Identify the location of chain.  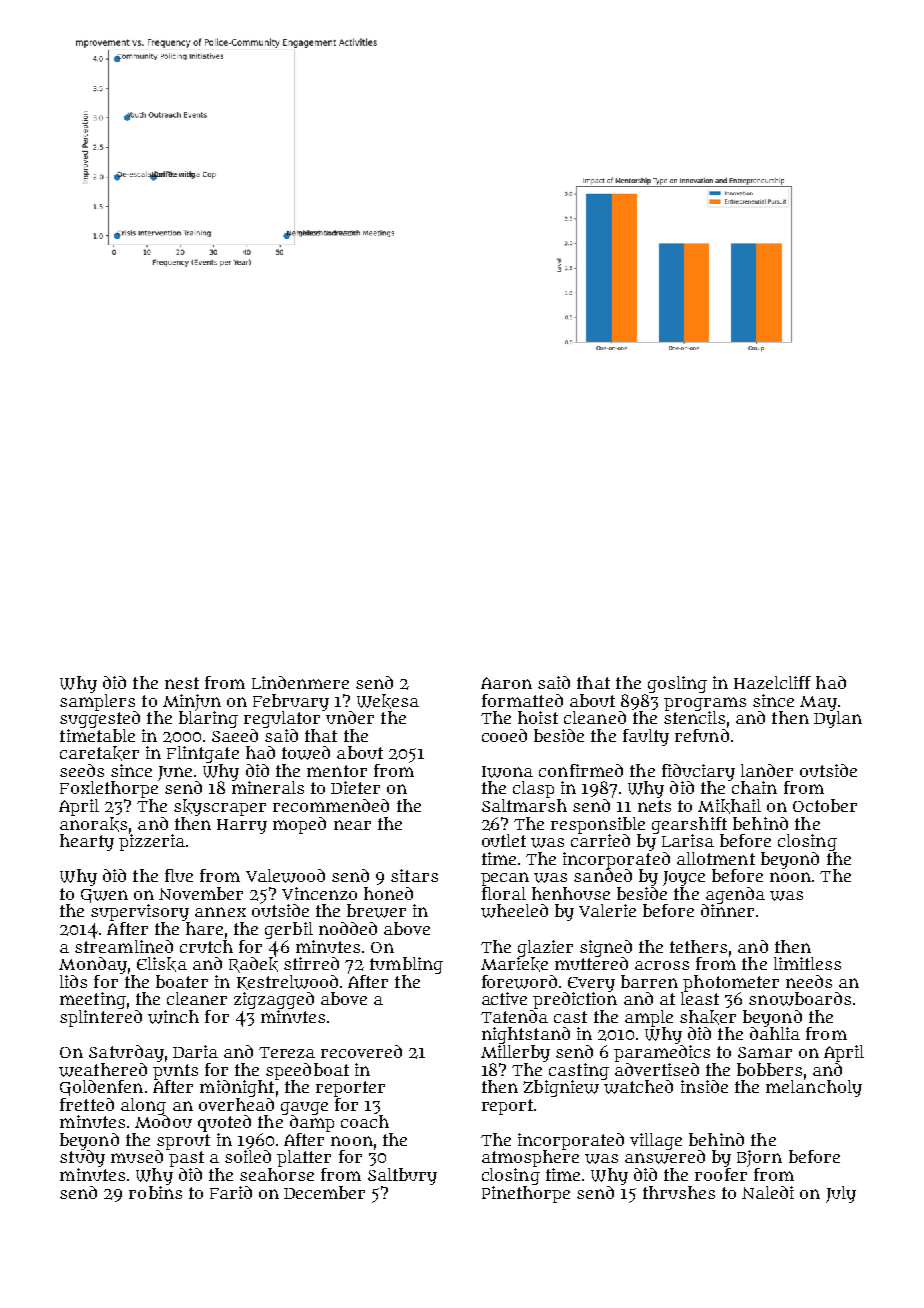
(754, 787).
